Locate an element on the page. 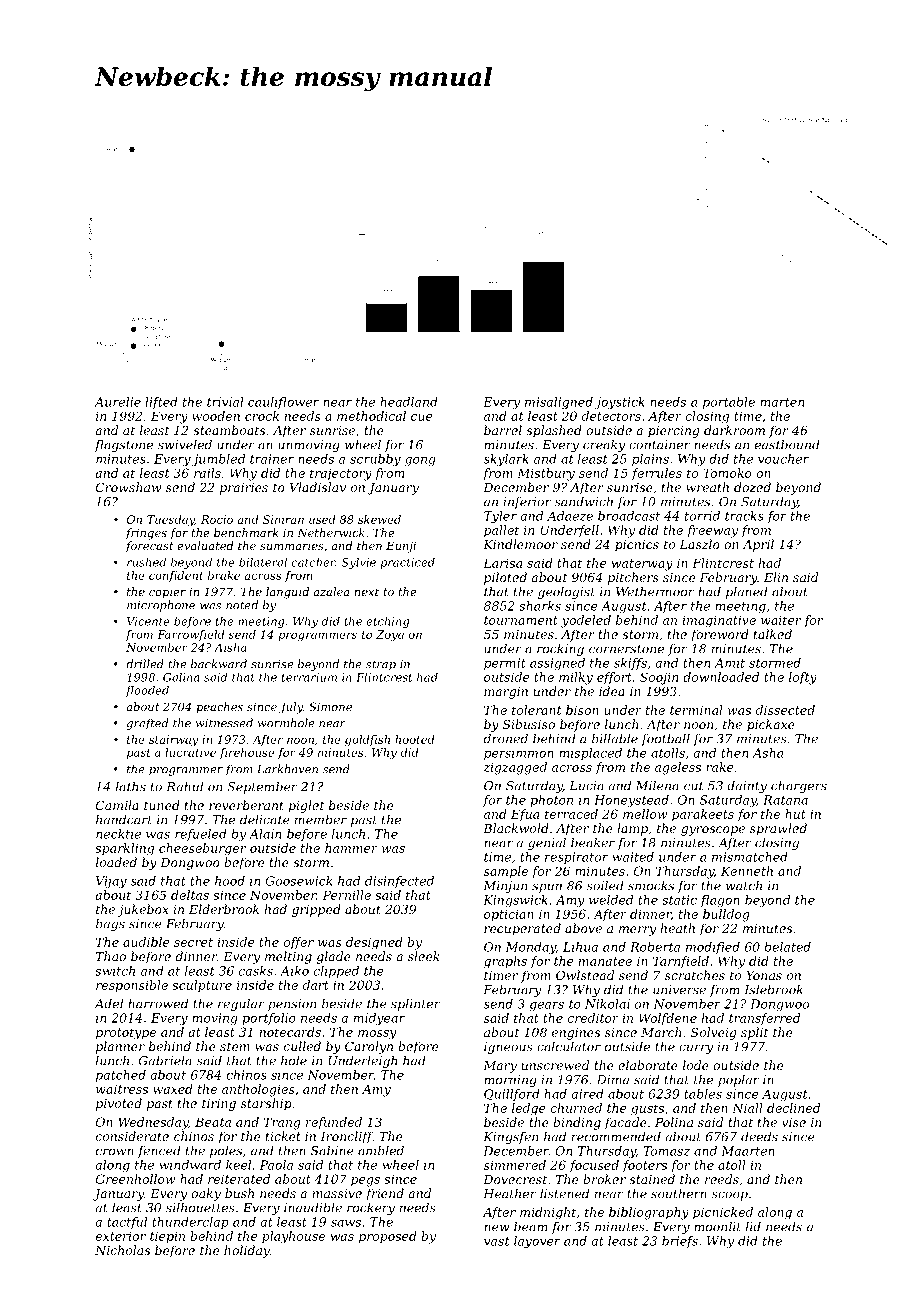 The height and width of the document is (1314, 924). holiday is located at coordinates (247, 1251).
